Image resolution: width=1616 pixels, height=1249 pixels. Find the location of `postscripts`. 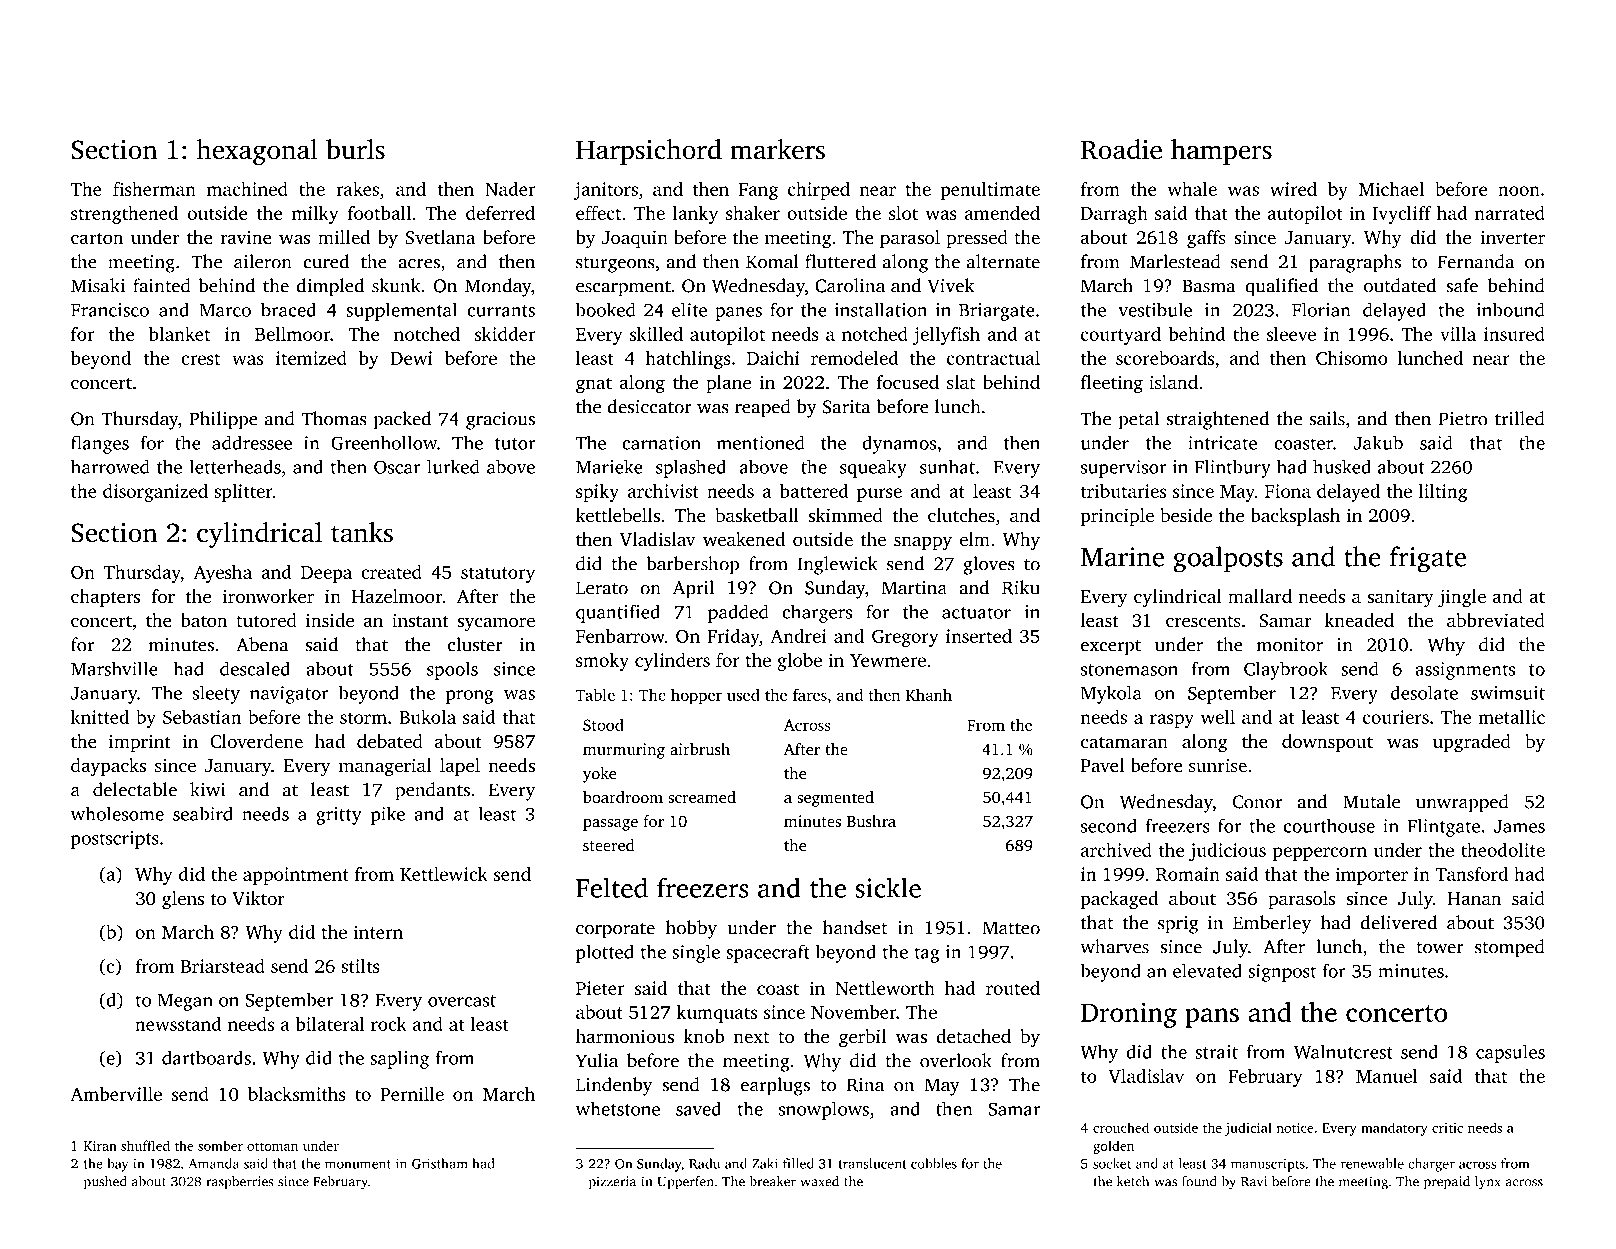

postscripts is located at coordinates (115, 840).
